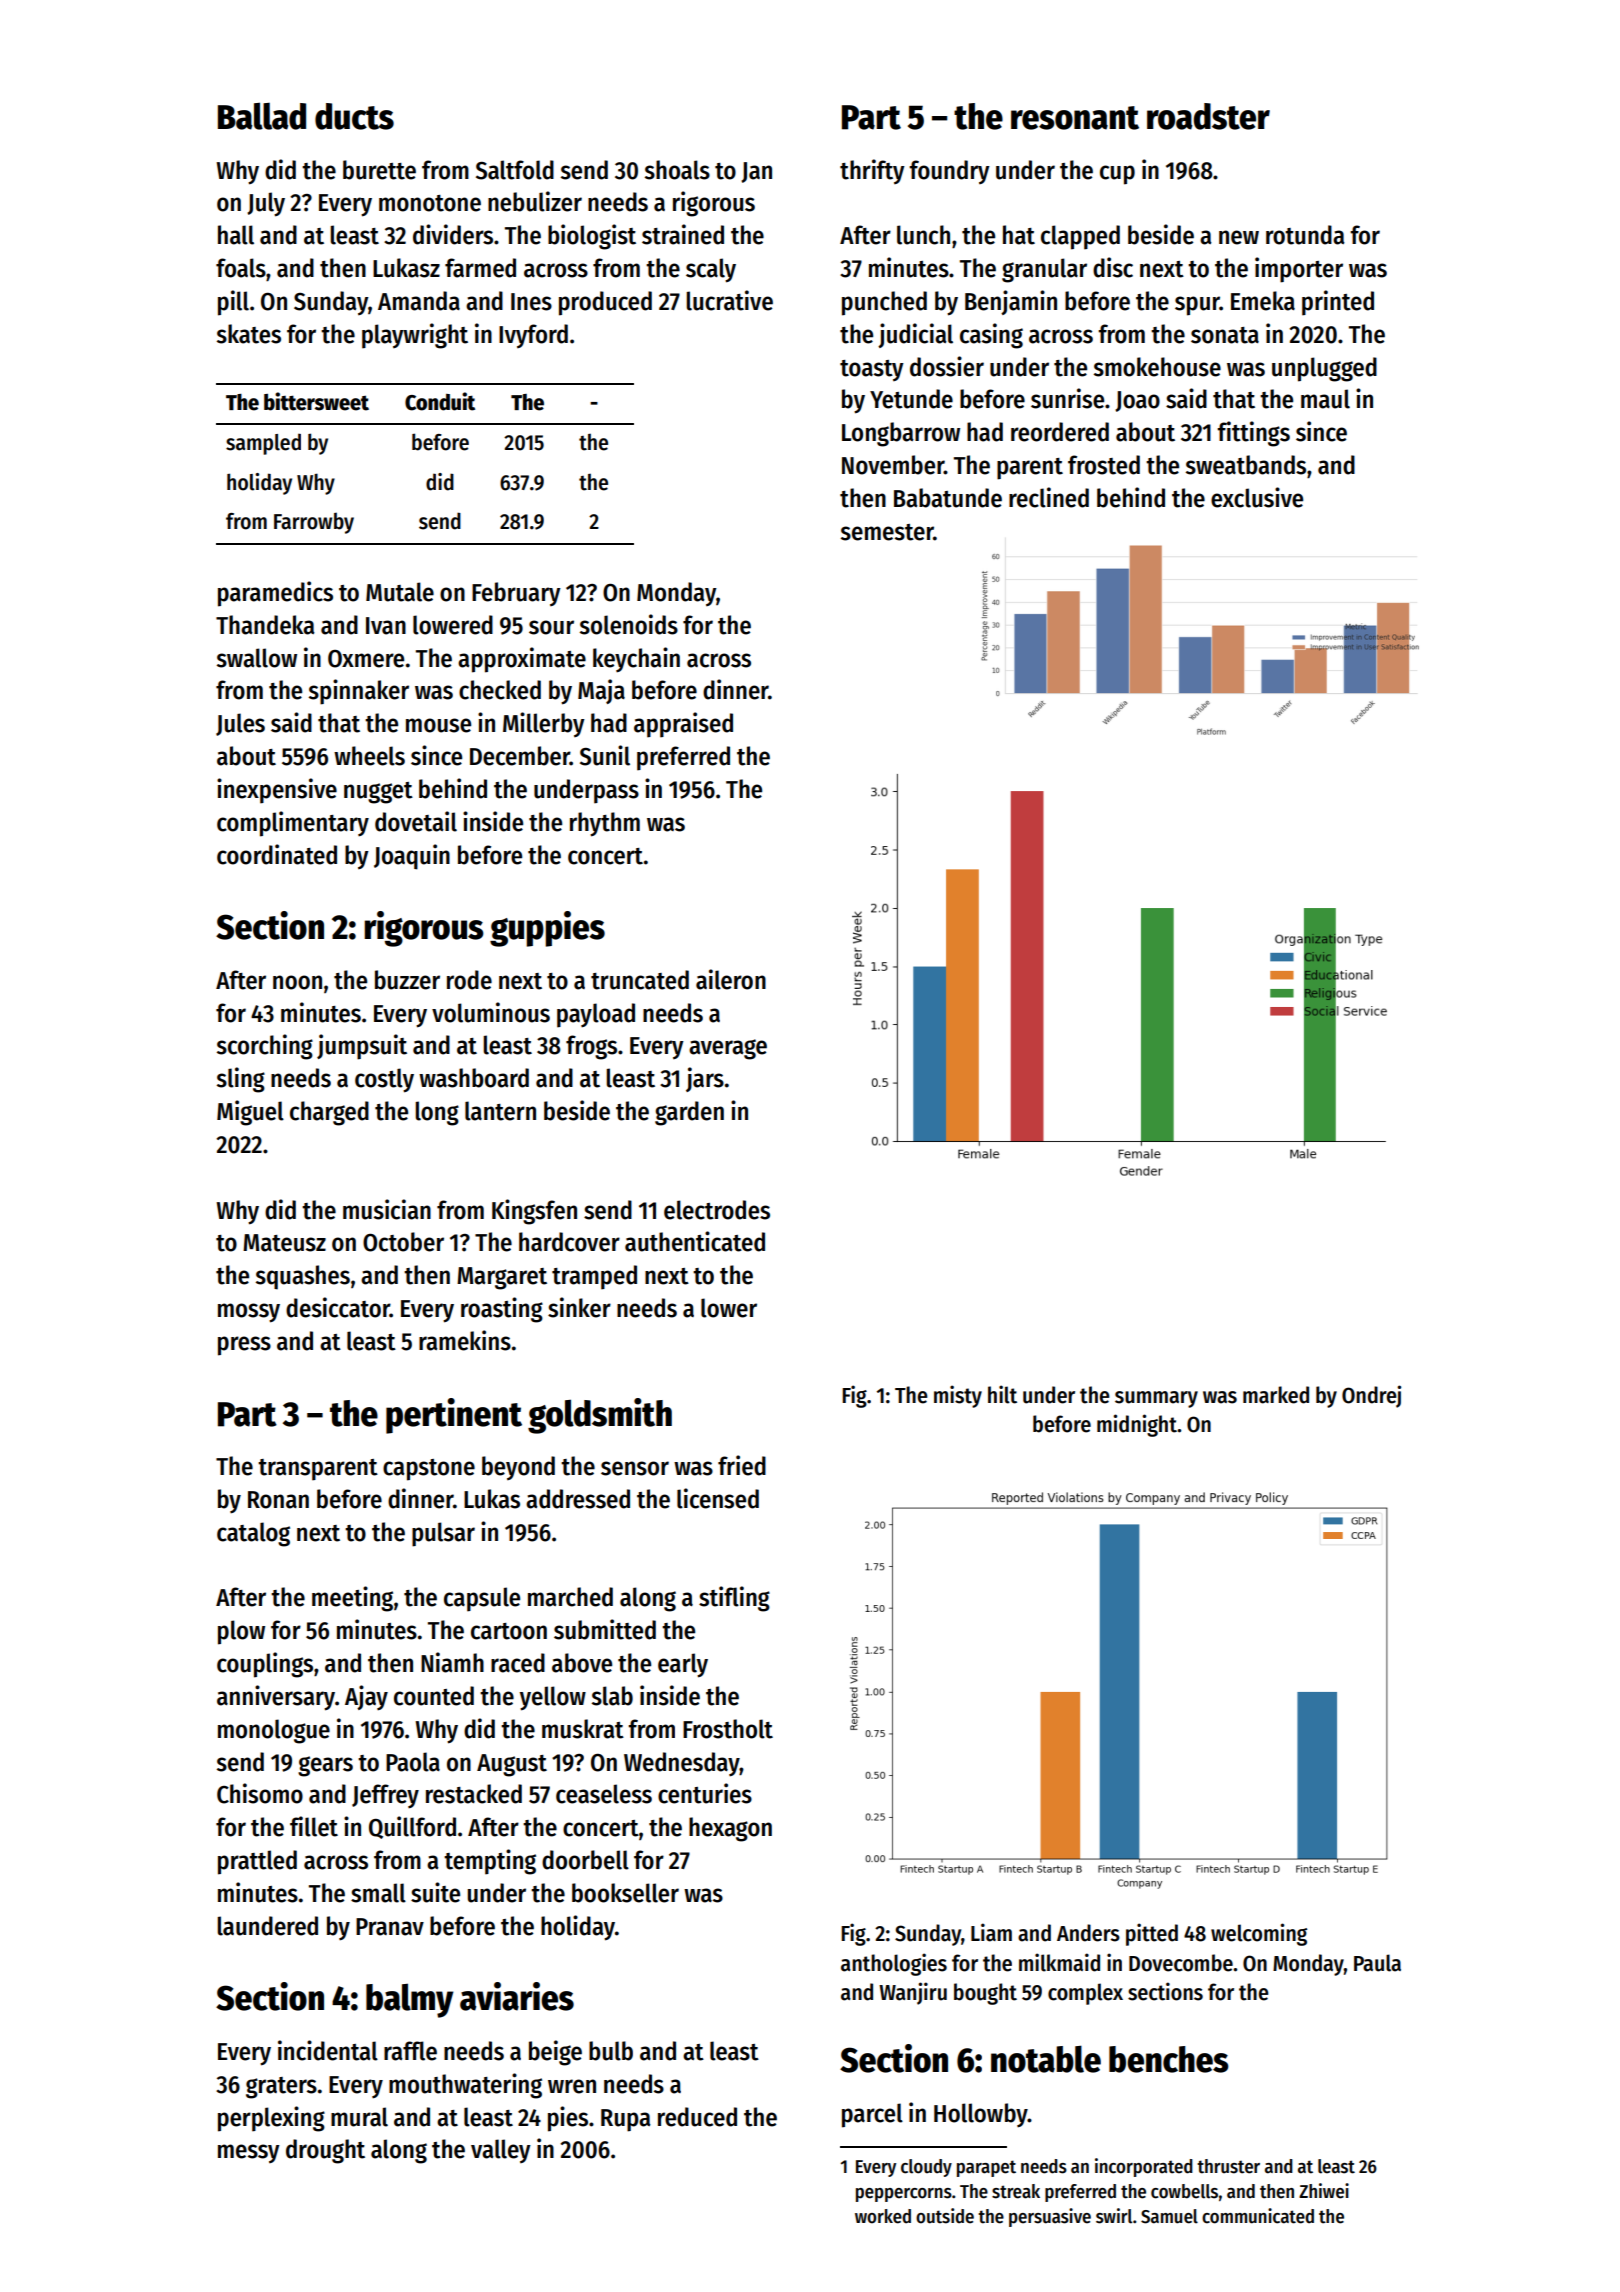 The width and height of the screenshot is (1620, 2292). What do you see at coordinates (683, 234) in the screenshot?
I see `strained` at bounding box center [683, 234].
